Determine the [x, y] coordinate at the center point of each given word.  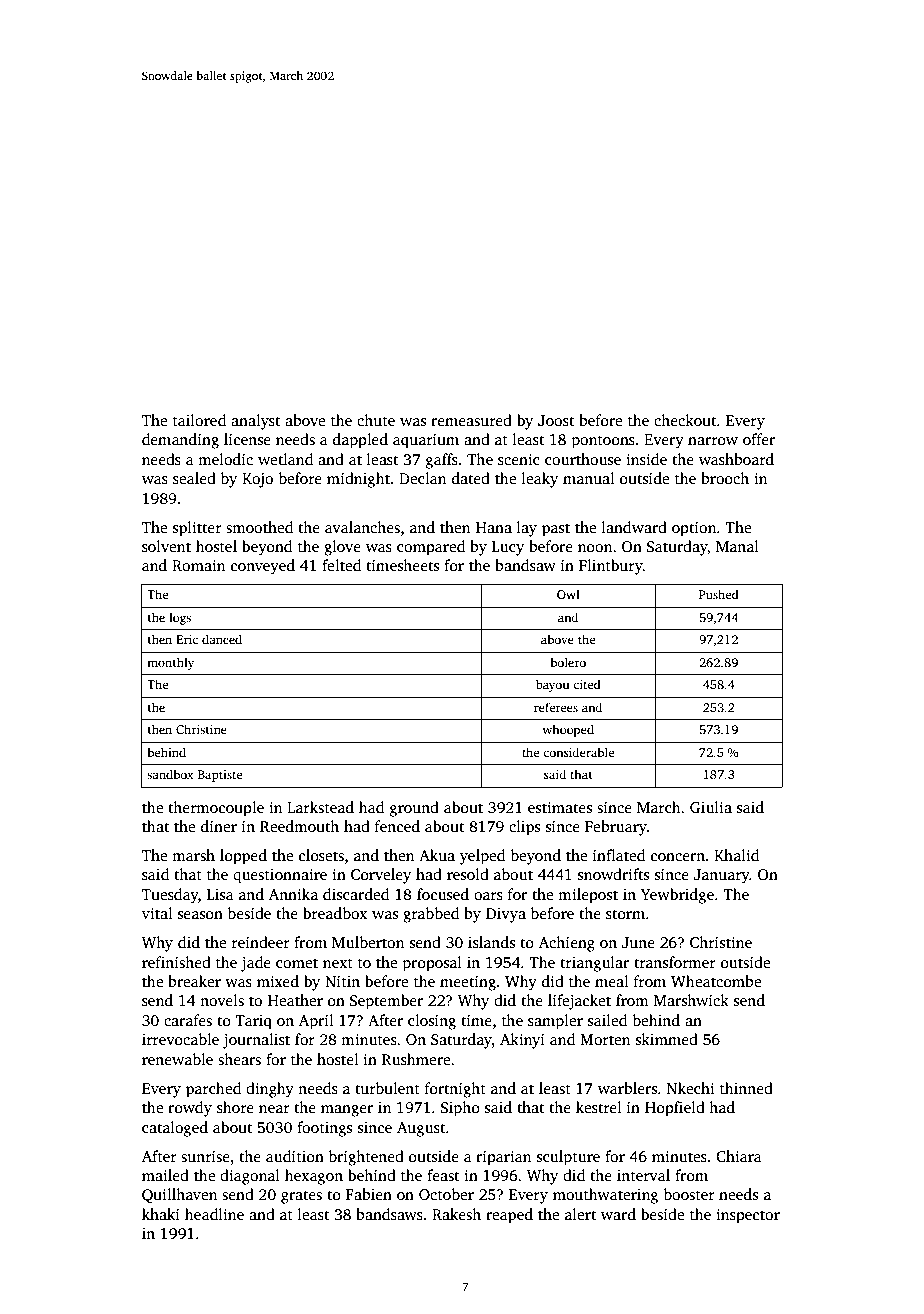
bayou [552, 685]
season [200, 915]
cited [587, 684]
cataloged [175, 1129]
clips [524, 828]
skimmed [667, 1039]
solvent [166, 546]
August [421, 1129]
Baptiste [220, 776]
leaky [540, 480]
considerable [578, 752]
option [694, 529]
